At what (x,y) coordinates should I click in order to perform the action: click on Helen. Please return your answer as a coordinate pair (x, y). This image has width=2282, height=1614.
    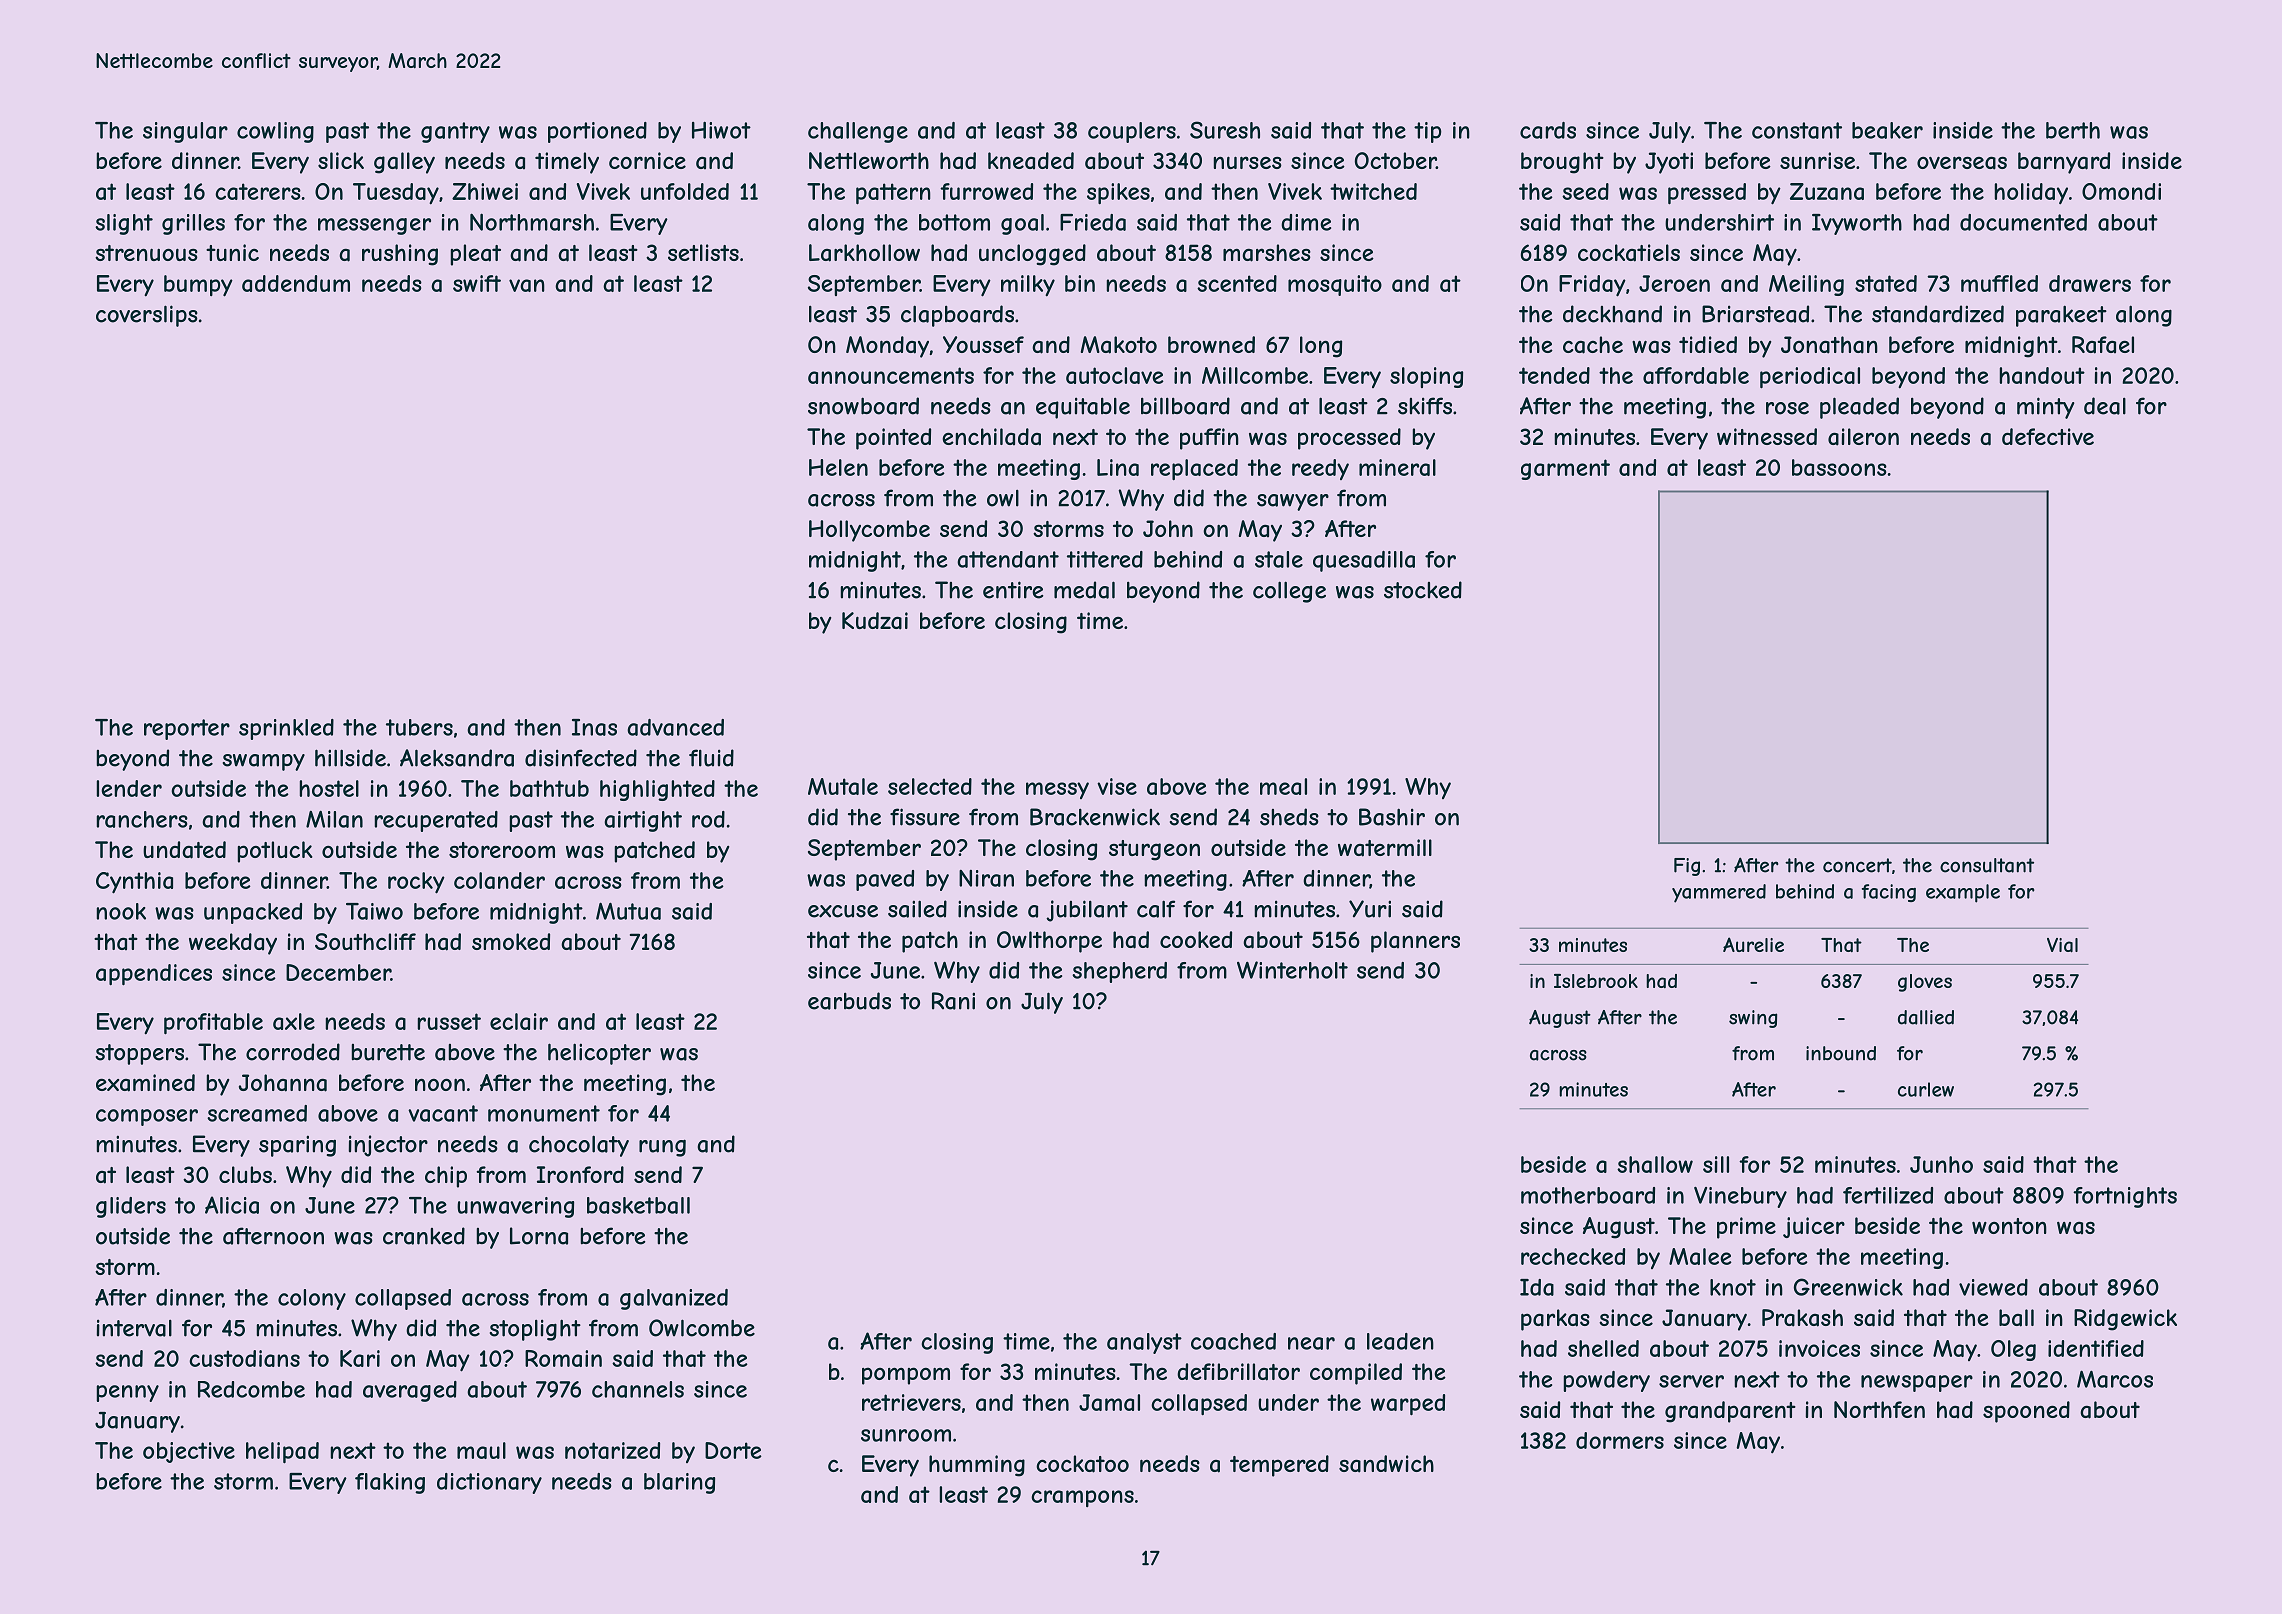
    Looking at the image, I should click on (838, 467).
